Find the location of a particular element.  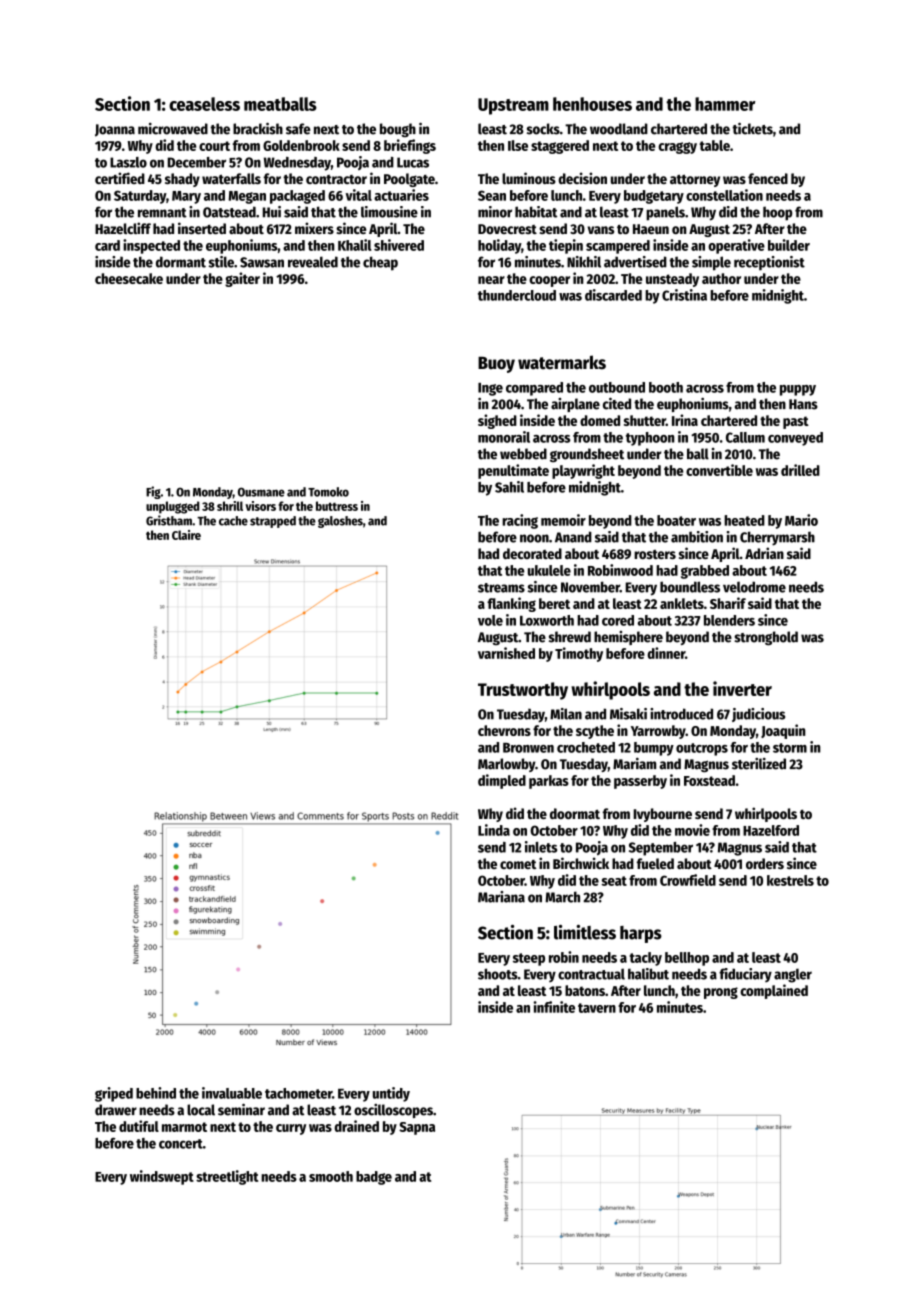

receptionist is located at coordinates (769, 263).
